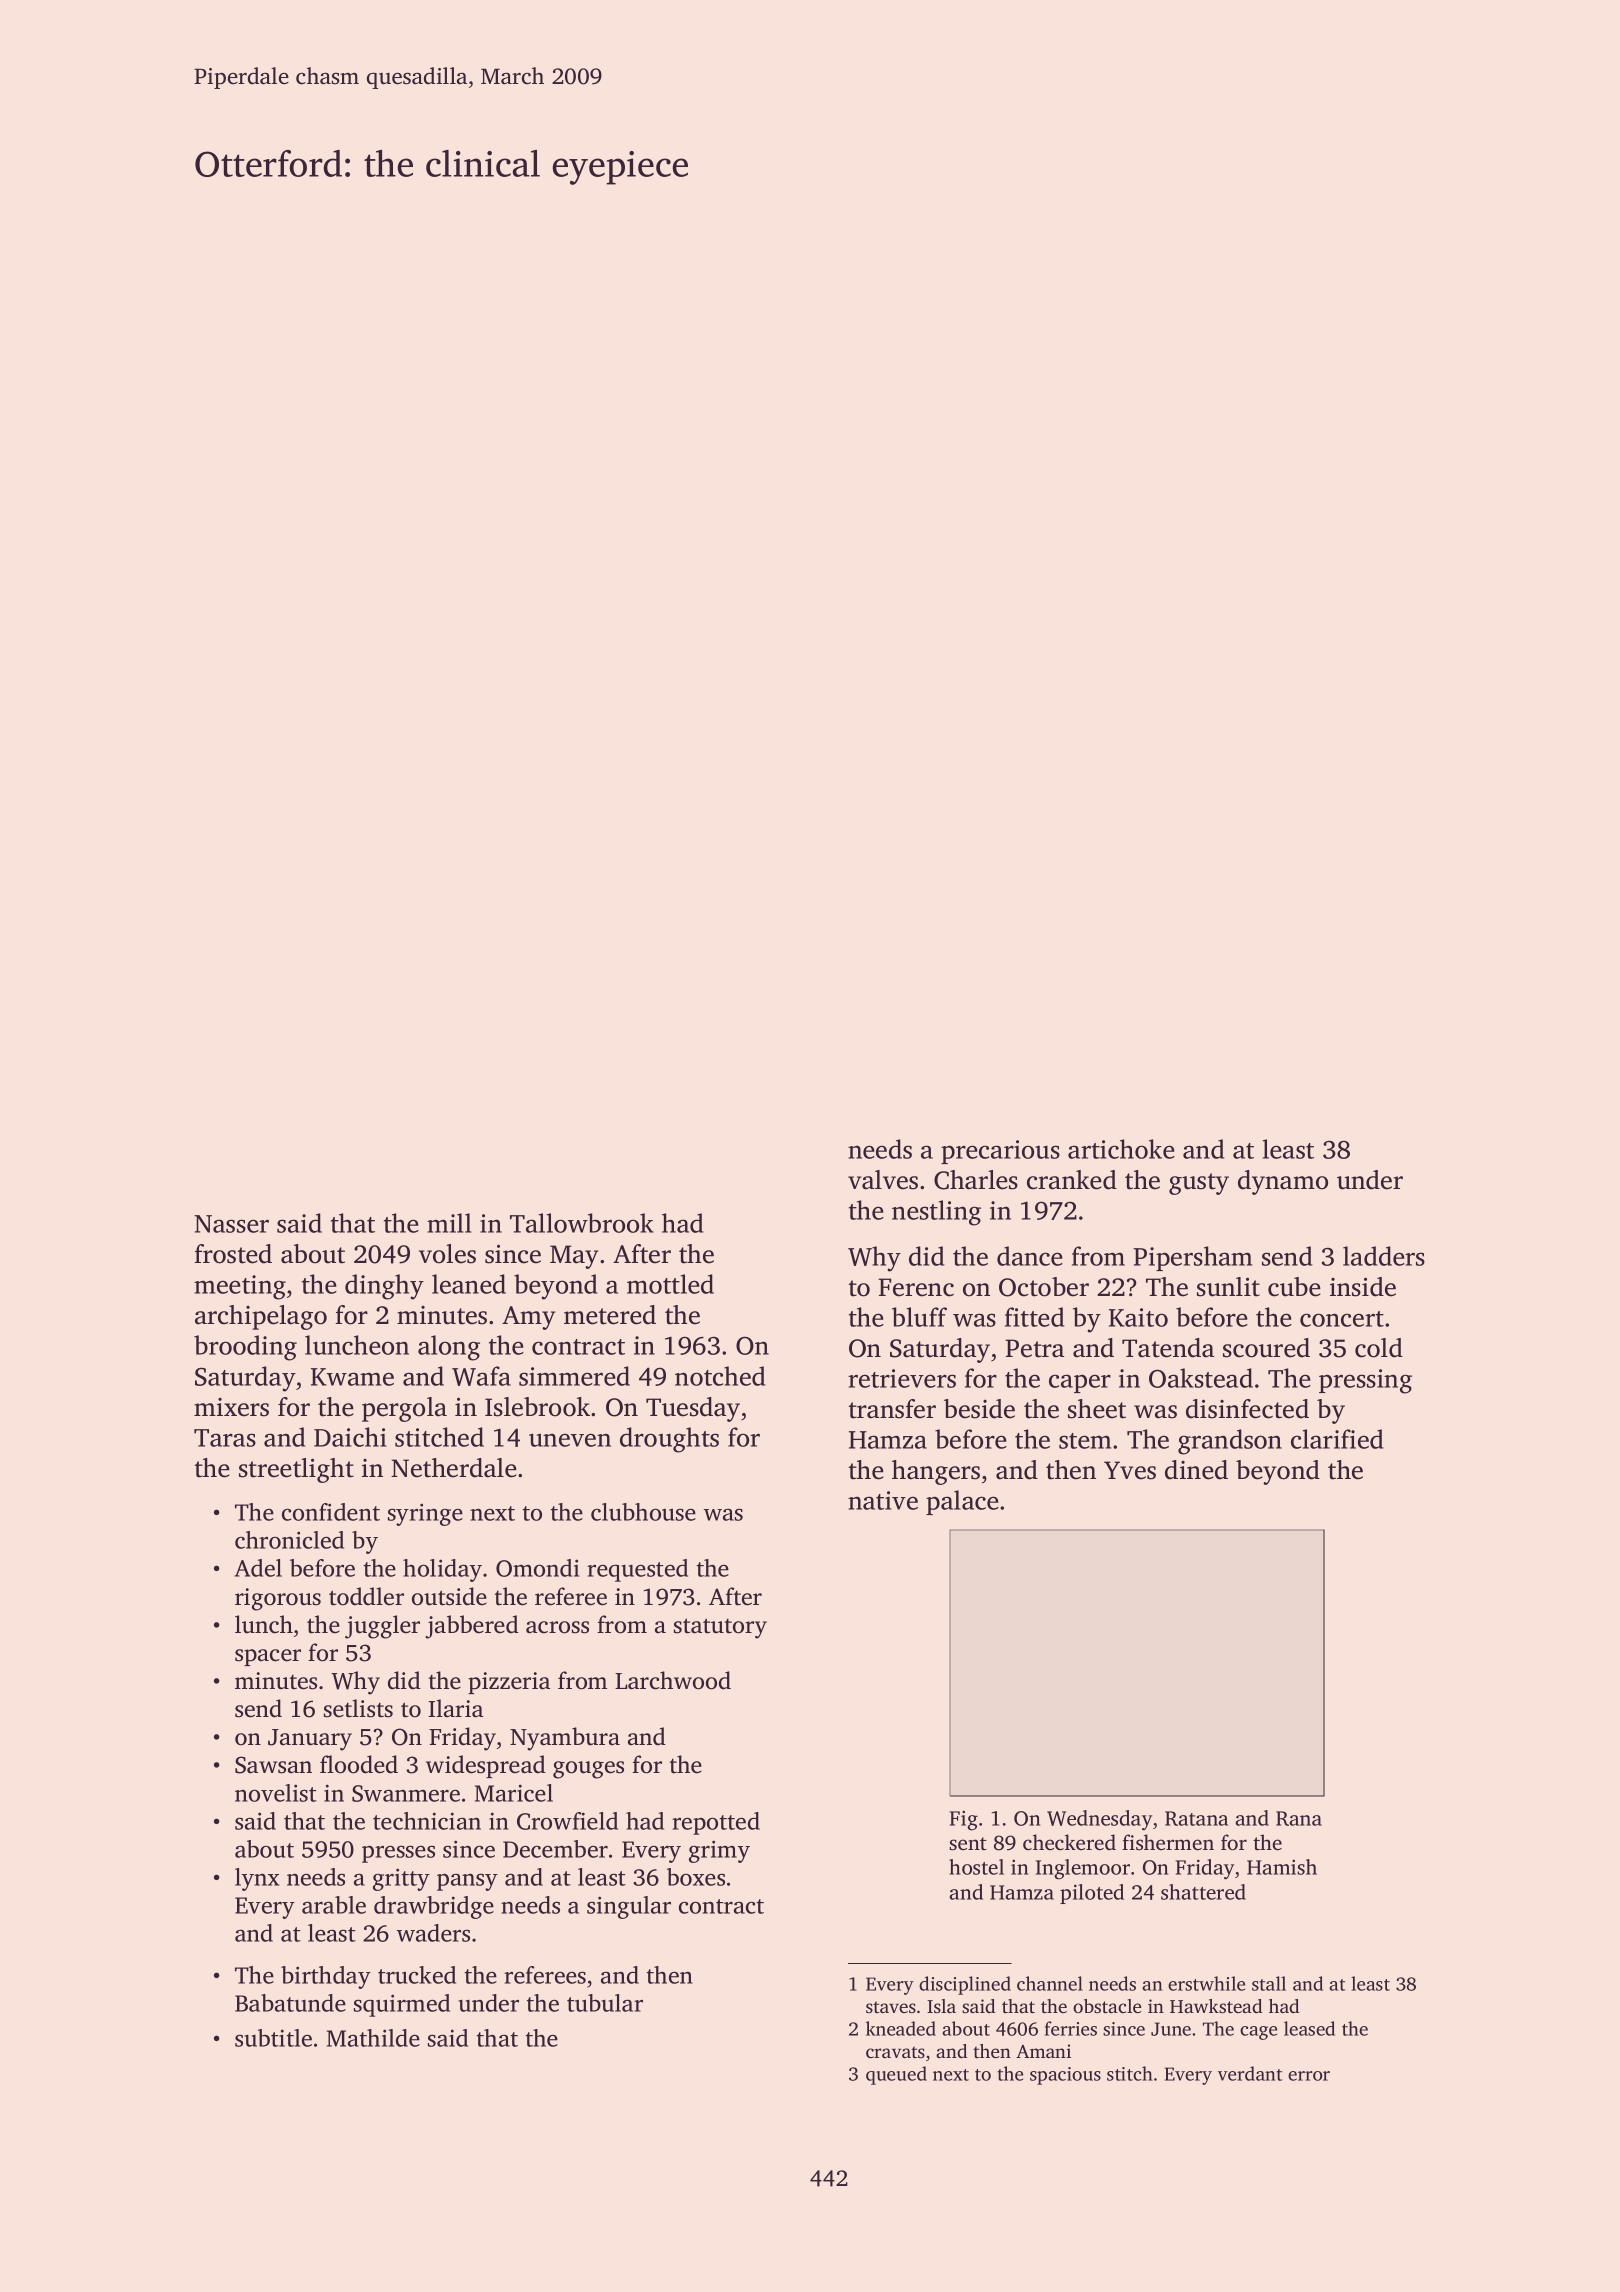  What do you see at coordinates (883, 1500) in the page?
I see `native` at bounding box center [883, 1500].
